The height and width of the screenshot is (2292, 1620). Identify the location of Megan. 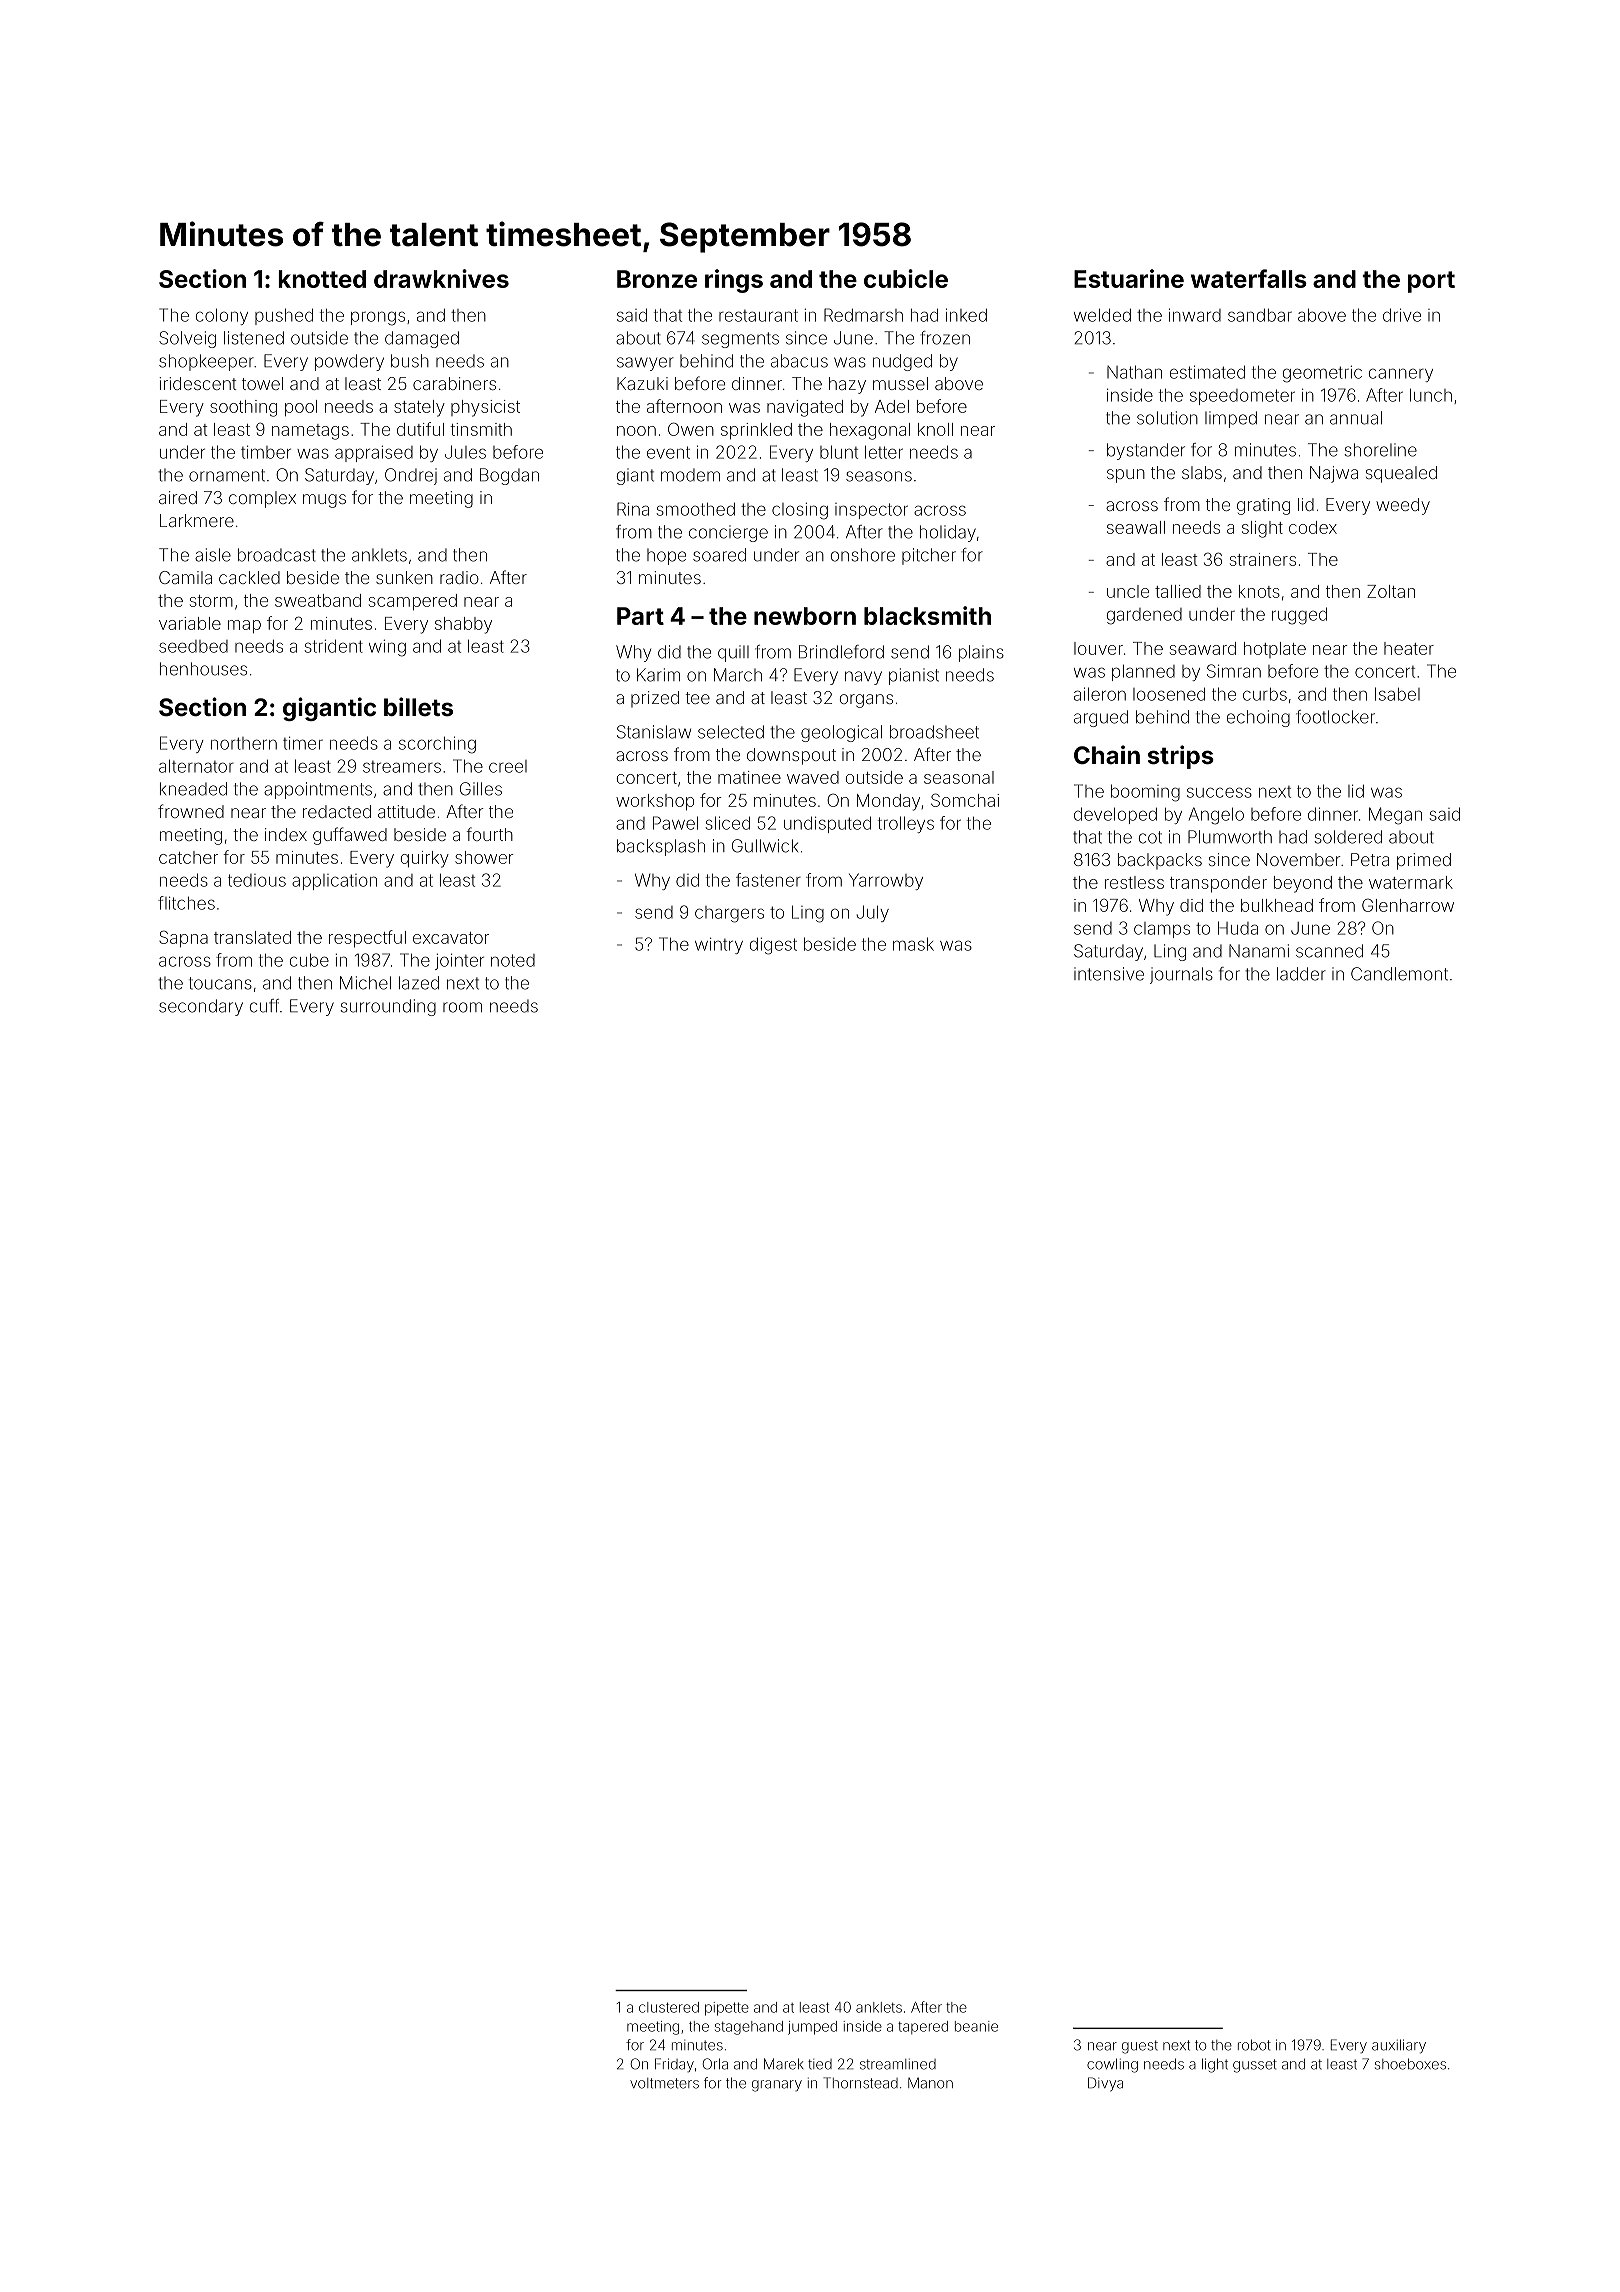
(1395, 816).
